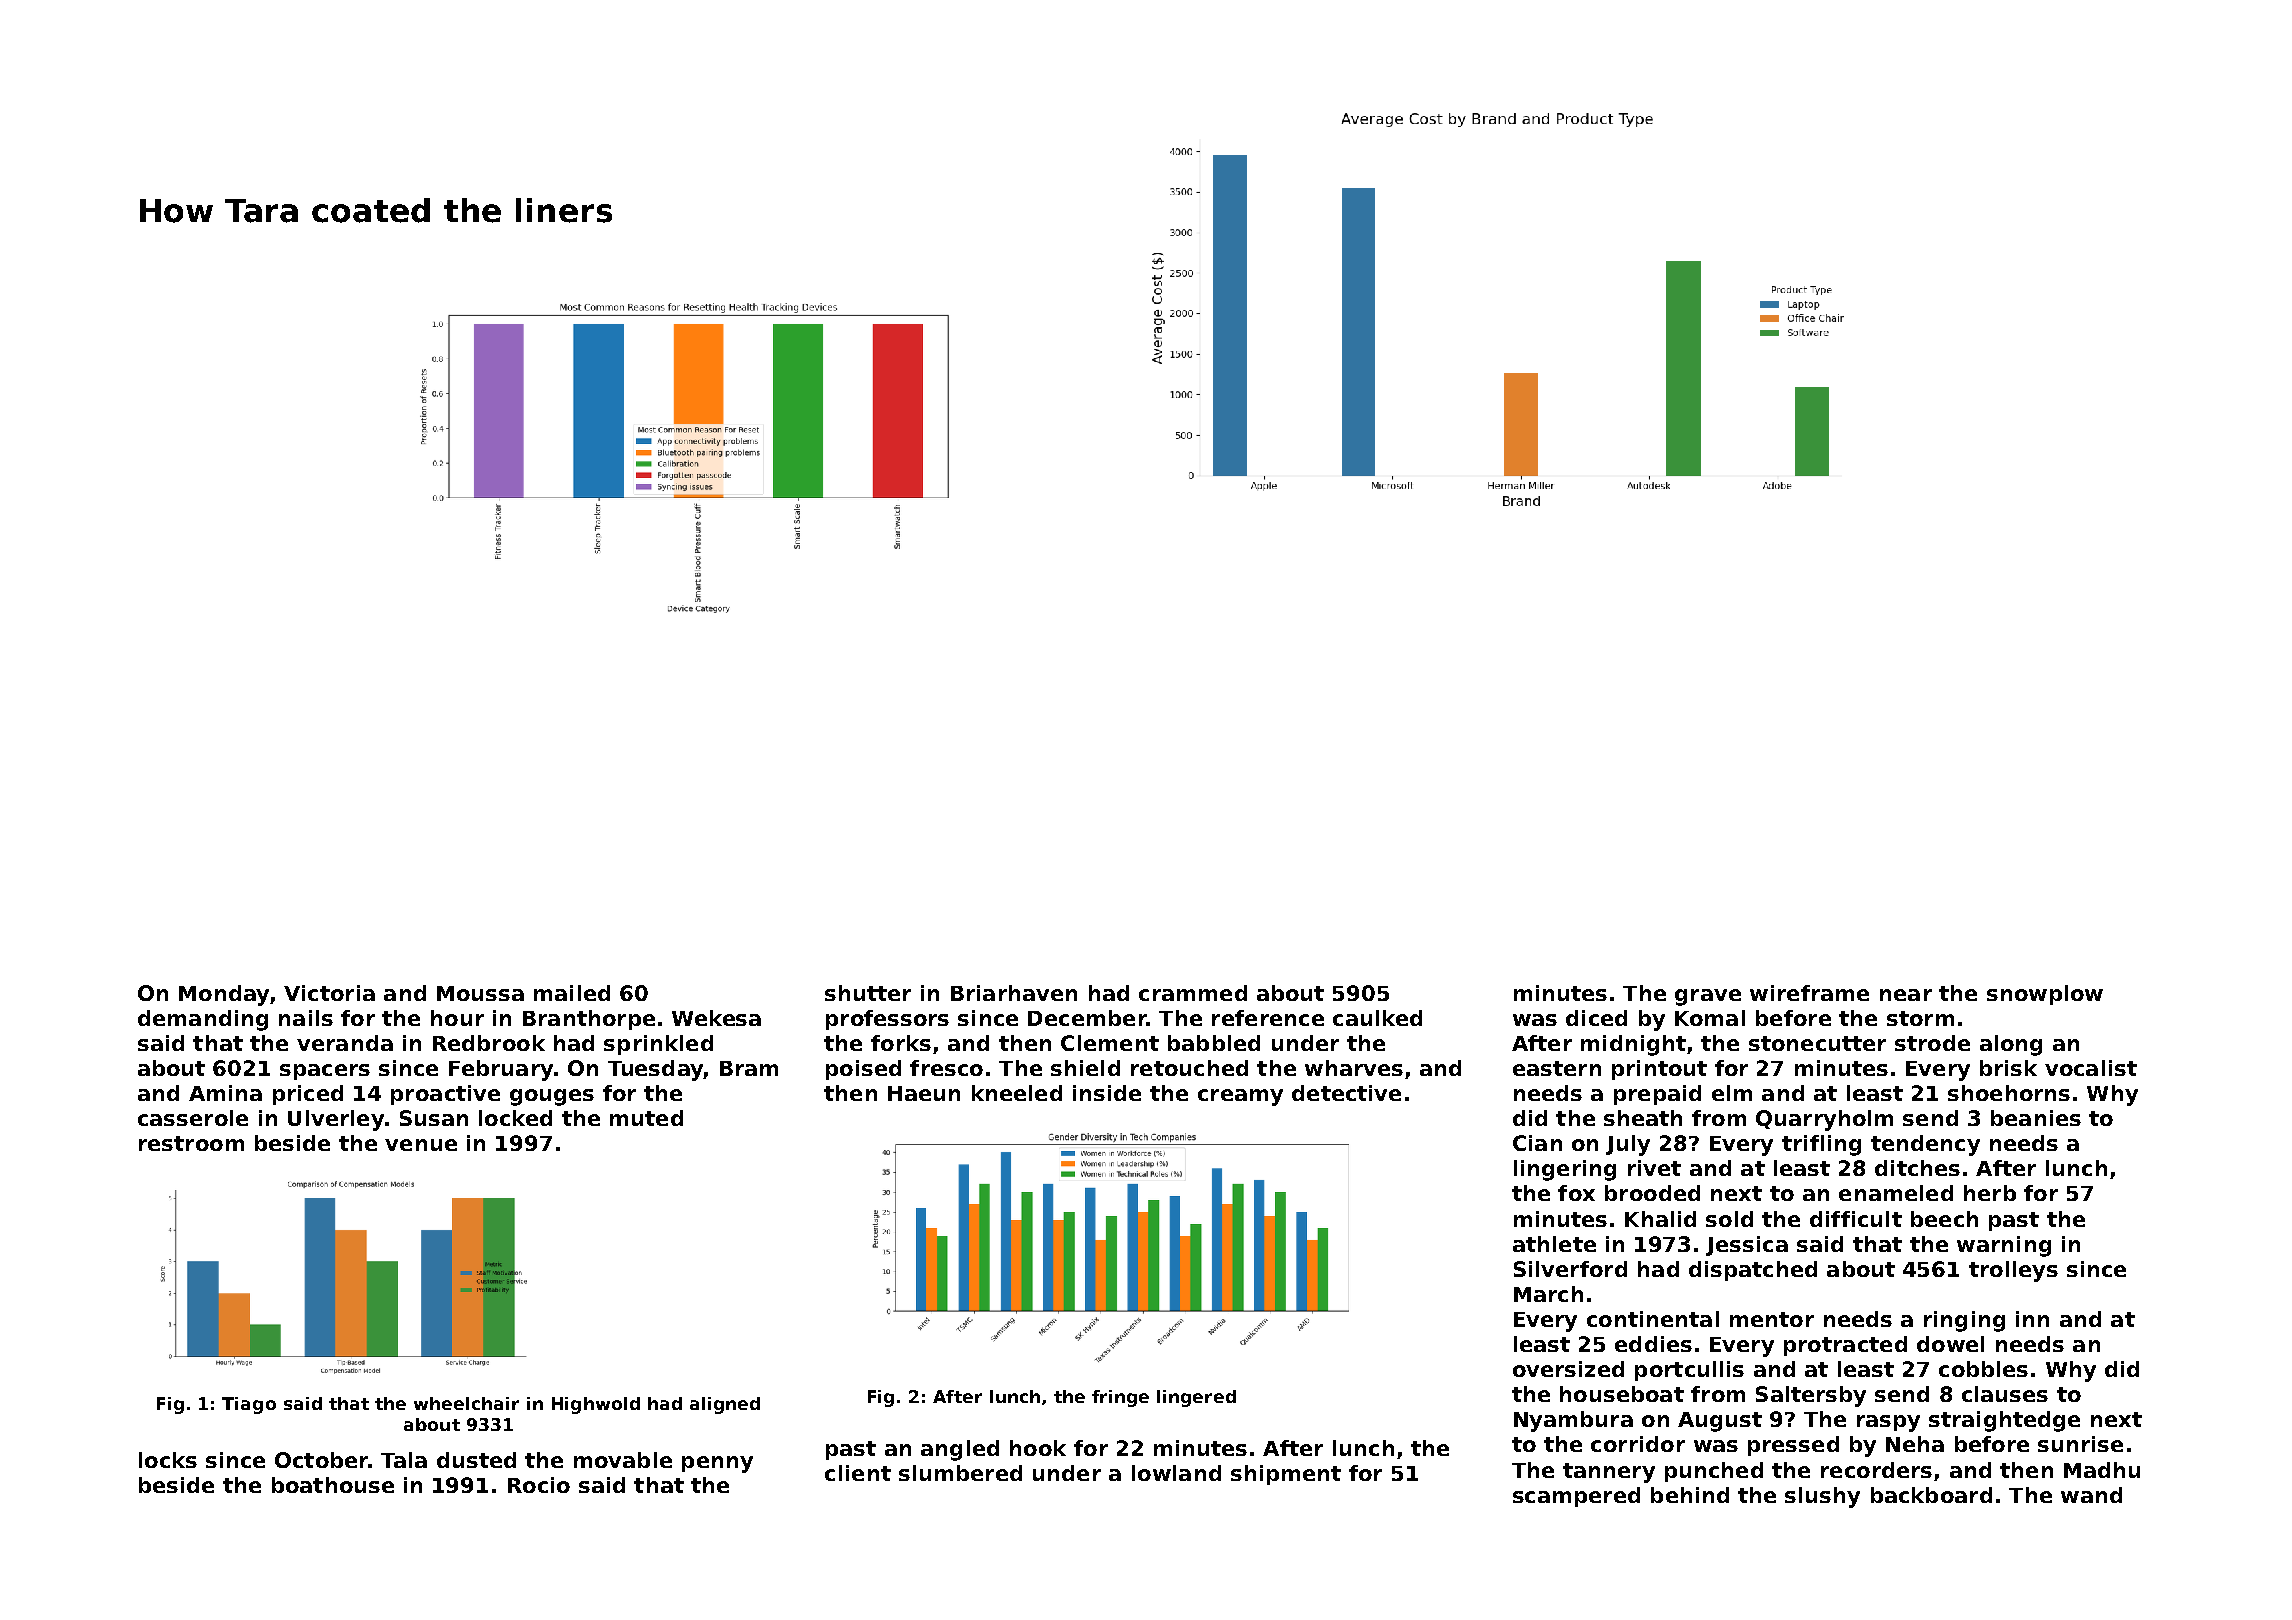 This page has height=1620, width=2292. Describe the element at coordinates (1120, 1398) in the page. I see `fringe` at that location.
